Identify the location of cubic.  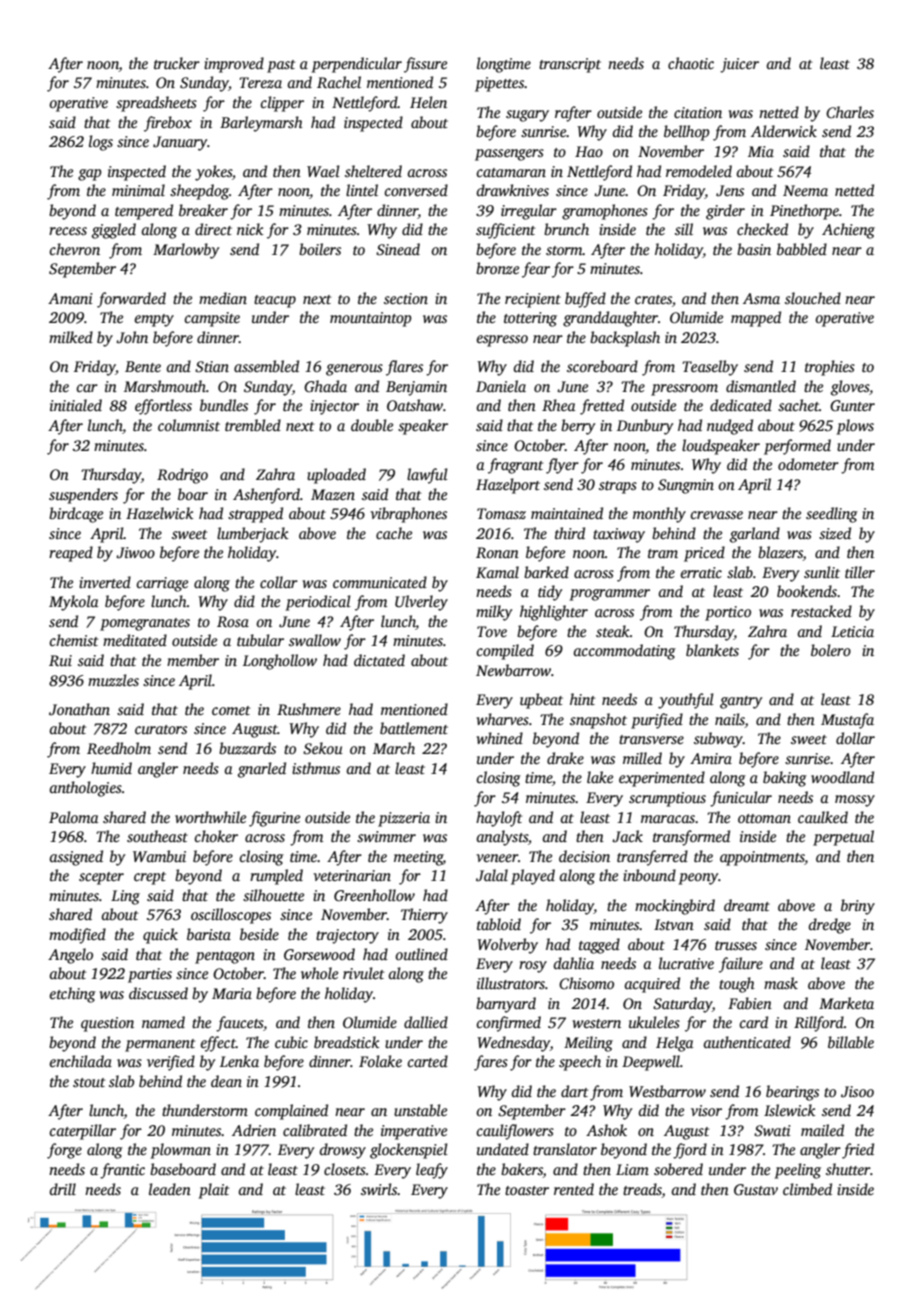
(291, 1042).
